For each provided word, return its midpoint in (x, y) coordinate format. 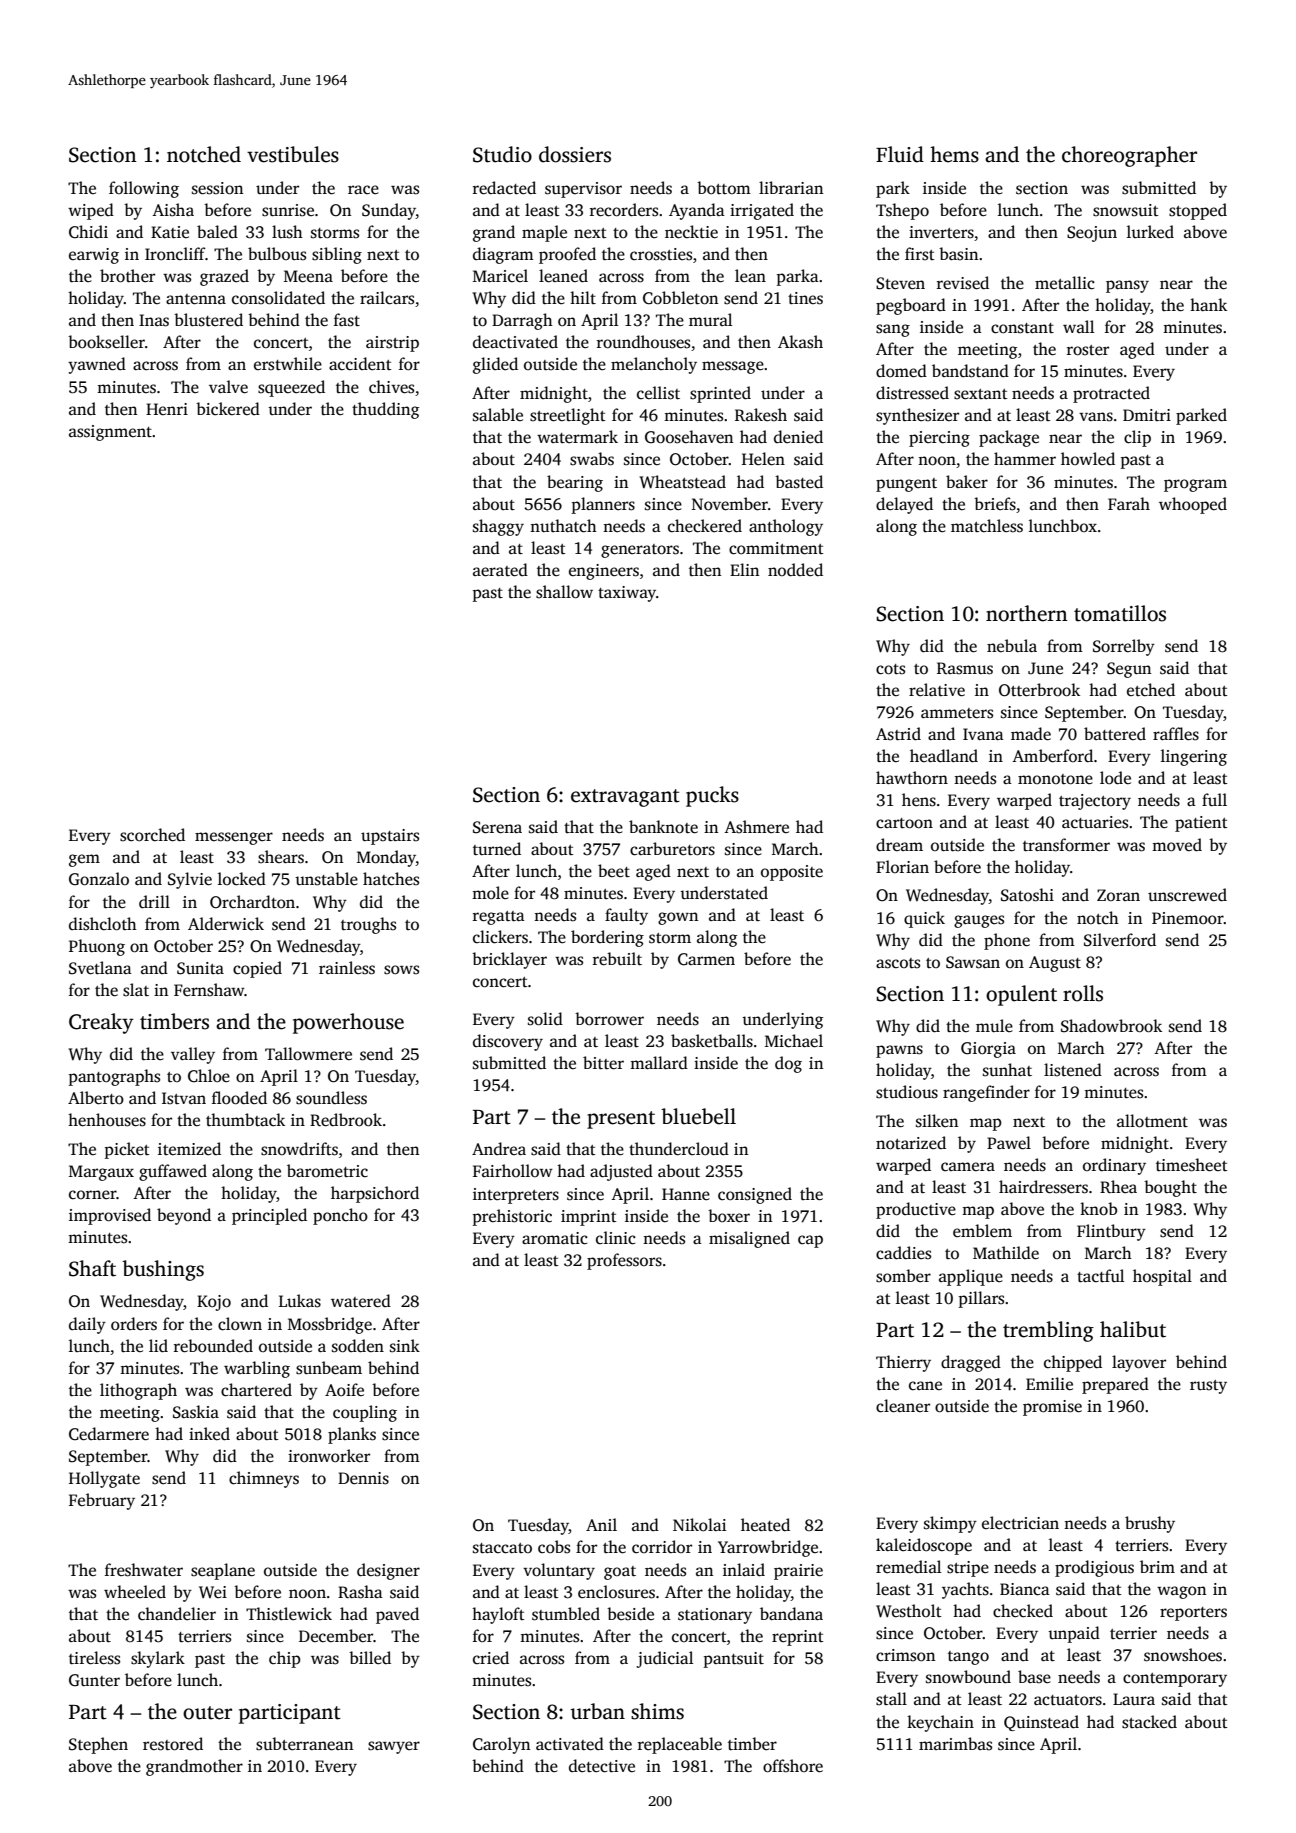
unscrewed (1187, 895)
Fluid (900, 154)
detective (602, 1766)
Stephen (98, 1745)
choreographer (1129, 156)
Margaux (101, 1173)
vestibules (293, 154)
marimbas (955, 1744)
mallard (659, 1062)
